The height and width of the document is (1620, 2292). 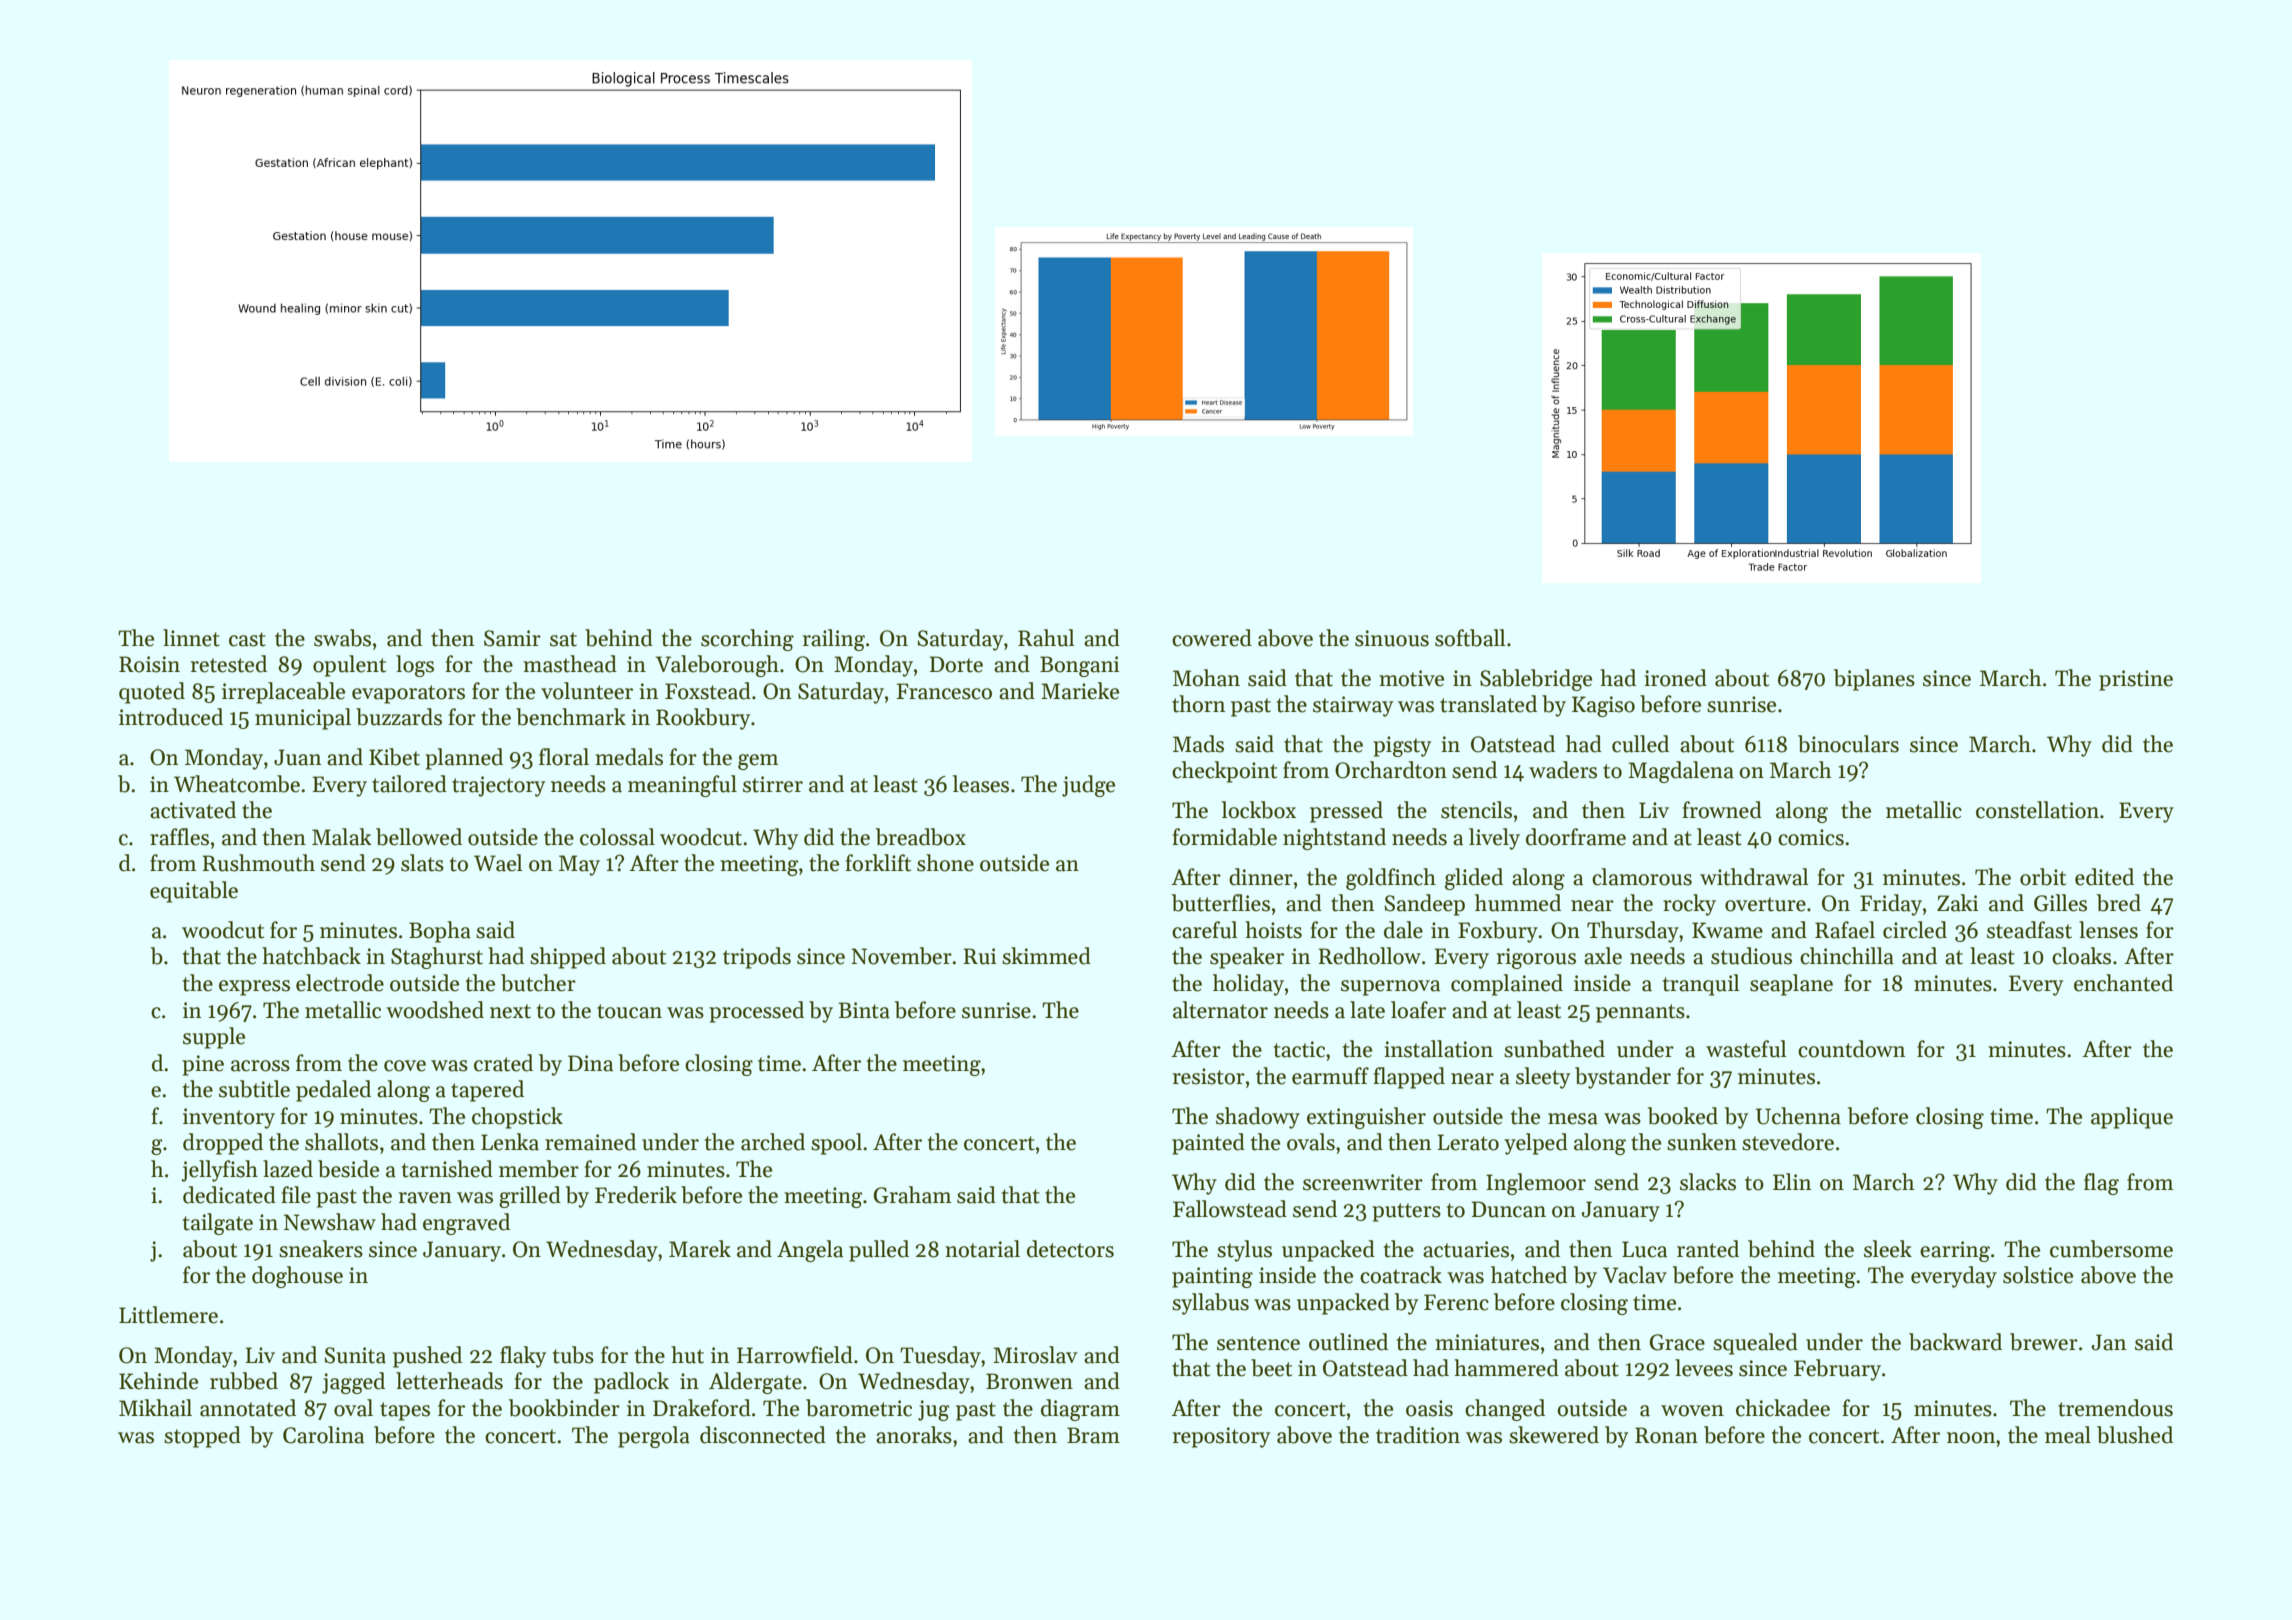 What do you see at coordinates (2135, 1435) in the document?
I see `blushed` at bounding box center [2135, 1435].
